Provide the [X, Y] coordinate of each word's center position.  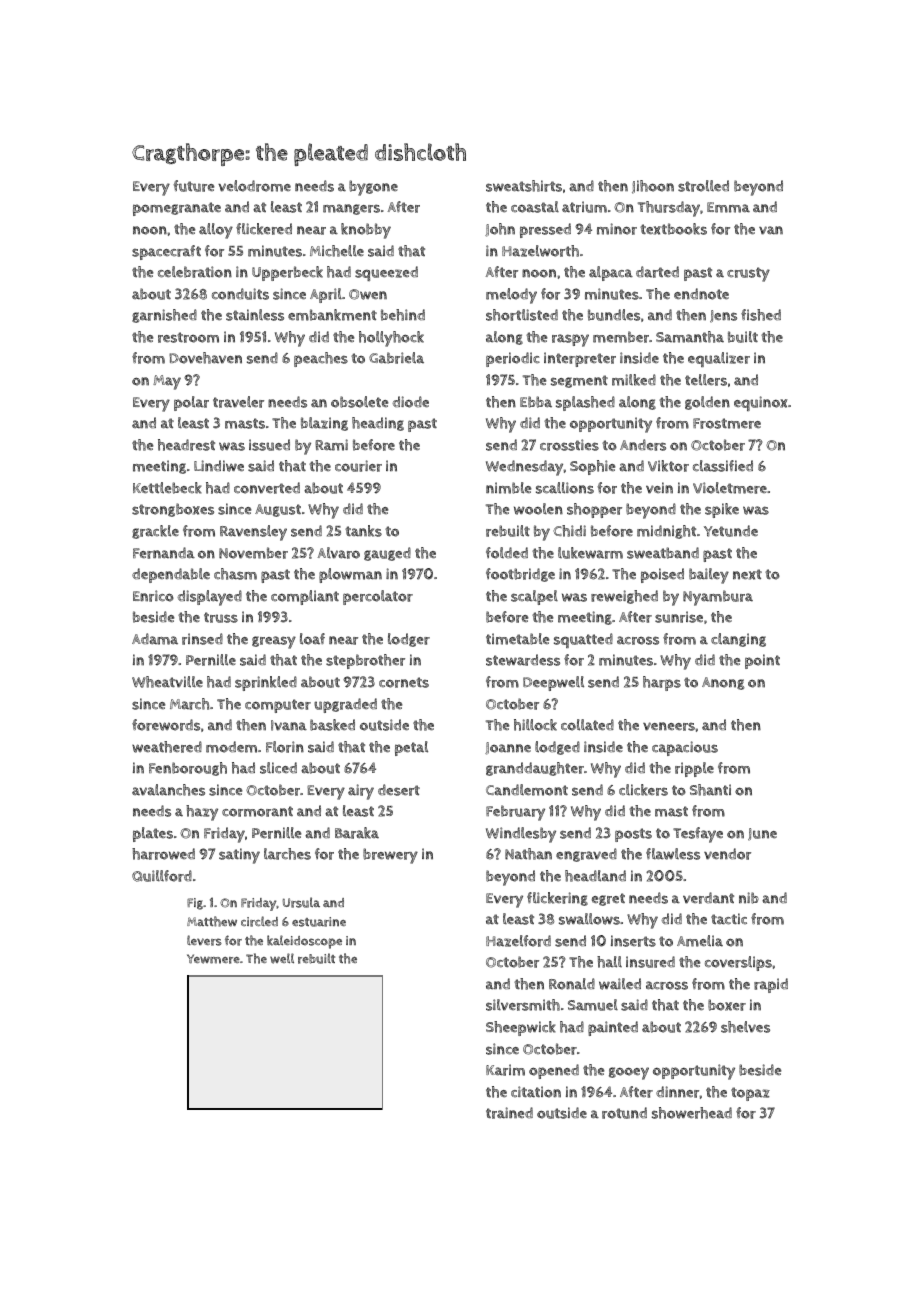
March [189, 704]
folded [507, 553]
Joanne [508, 748]
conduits [240, 294]
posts [633, 835]
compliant [305, 597]
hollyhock [391, 339]
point [762, 661]
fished [761, 315]
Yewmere [213, 959]
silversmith [523, 1005]
